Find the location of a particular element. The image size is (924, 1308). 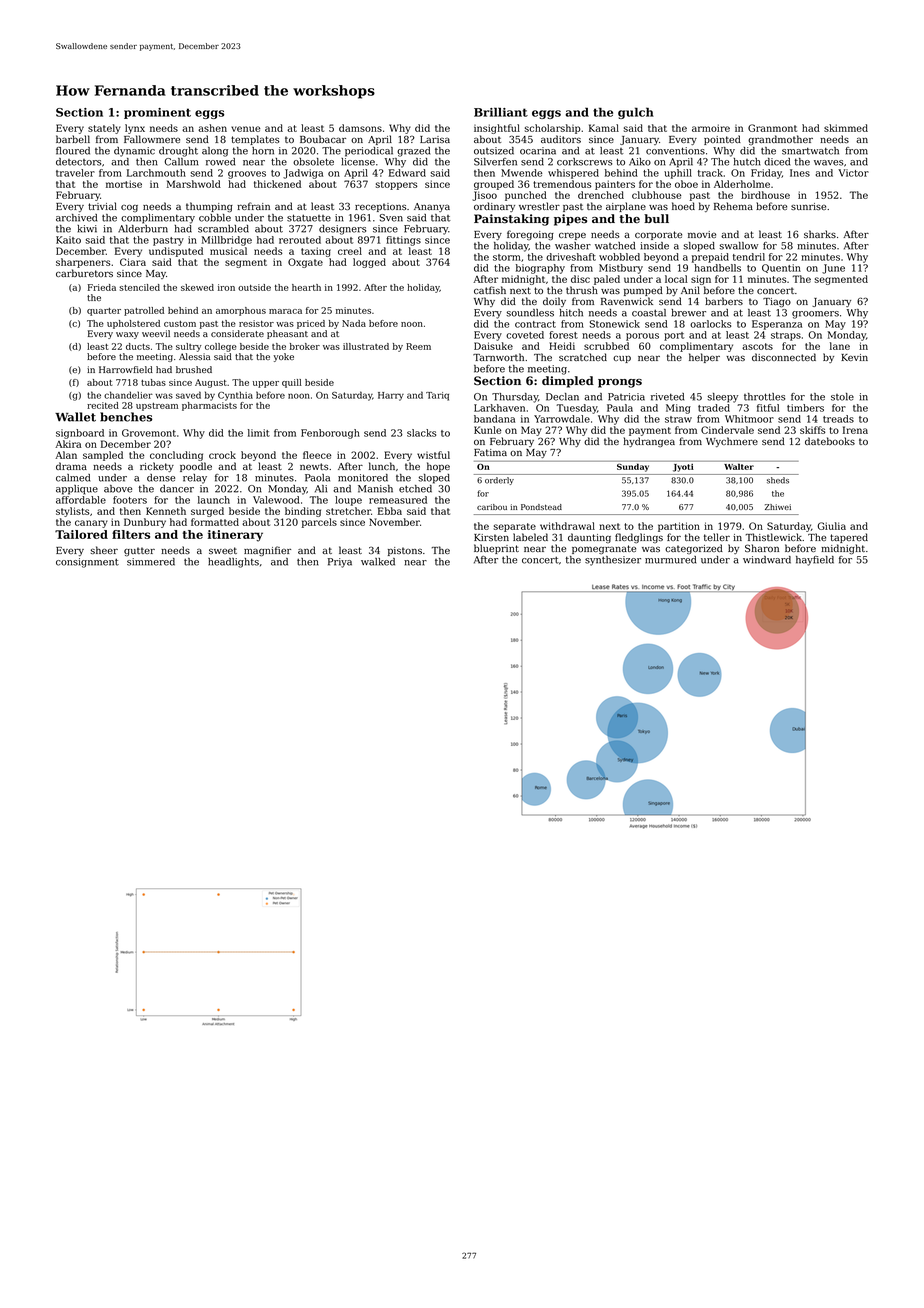

Pondstead is located at coordinates (541, 507).
